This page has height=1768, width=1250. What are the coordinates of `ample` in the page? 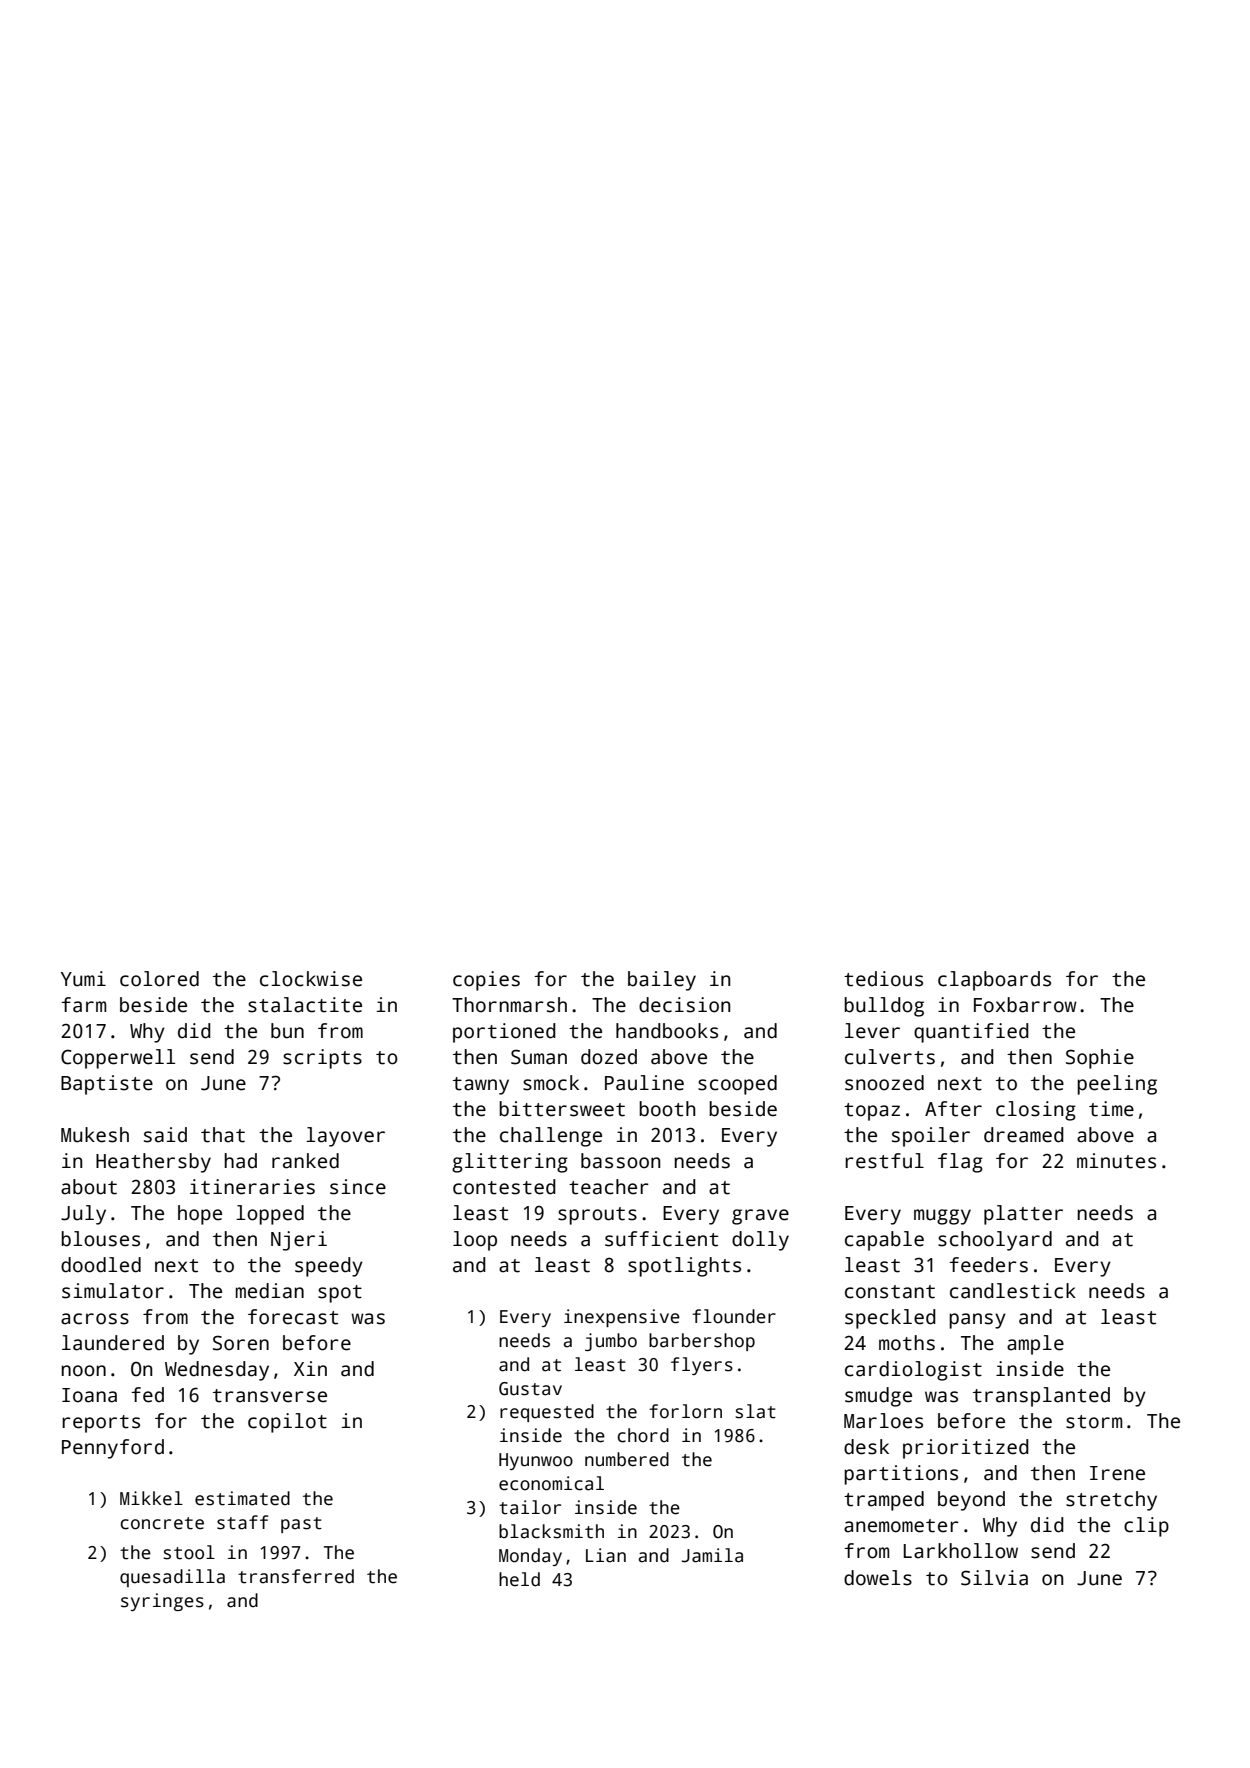 It's located at (1035, 1345).
